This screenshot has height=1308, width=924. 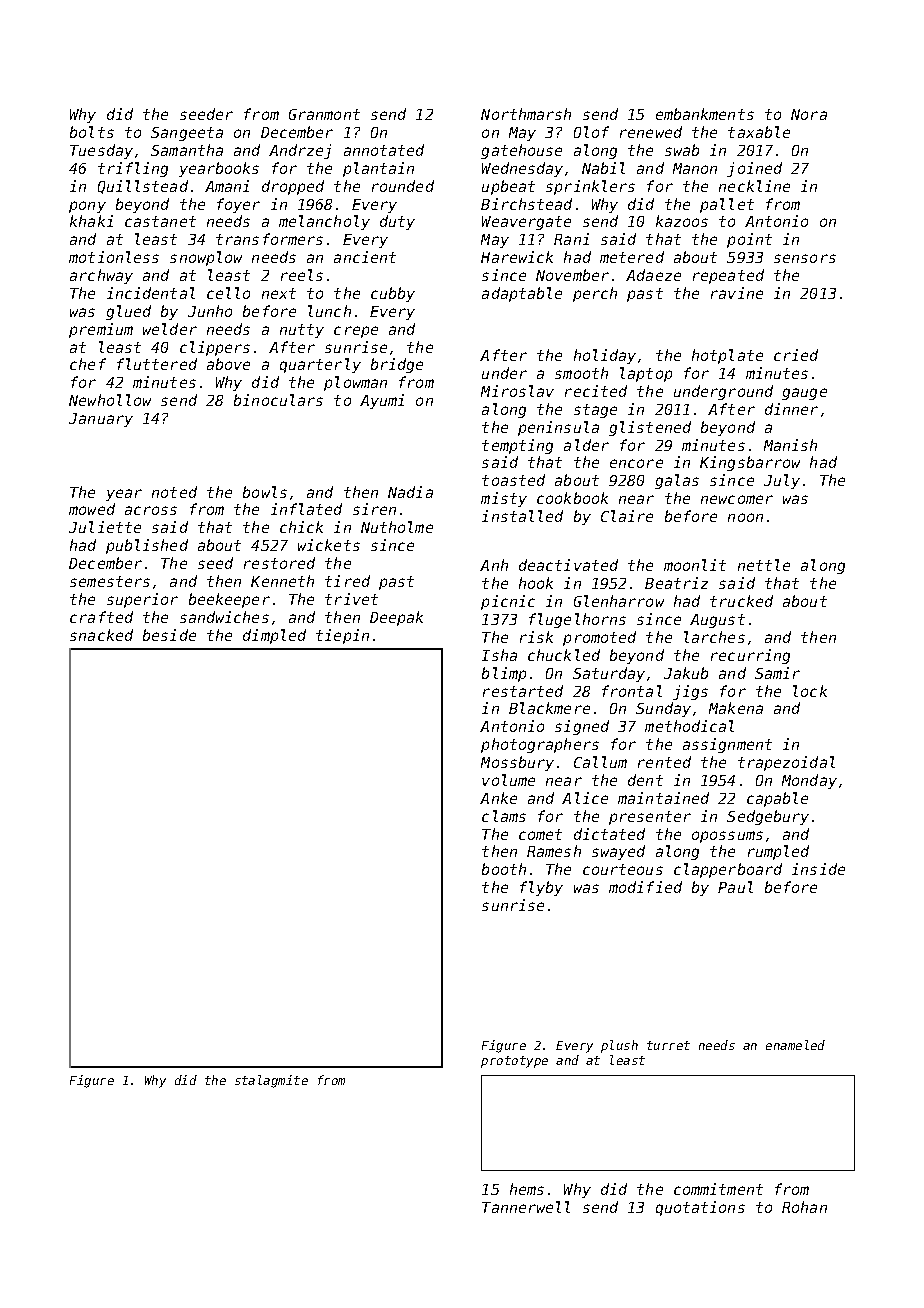 What do you see at coordinates (514, 1062) in the screenshot?
I see `prototype` at bounding box center [514, 1062].
